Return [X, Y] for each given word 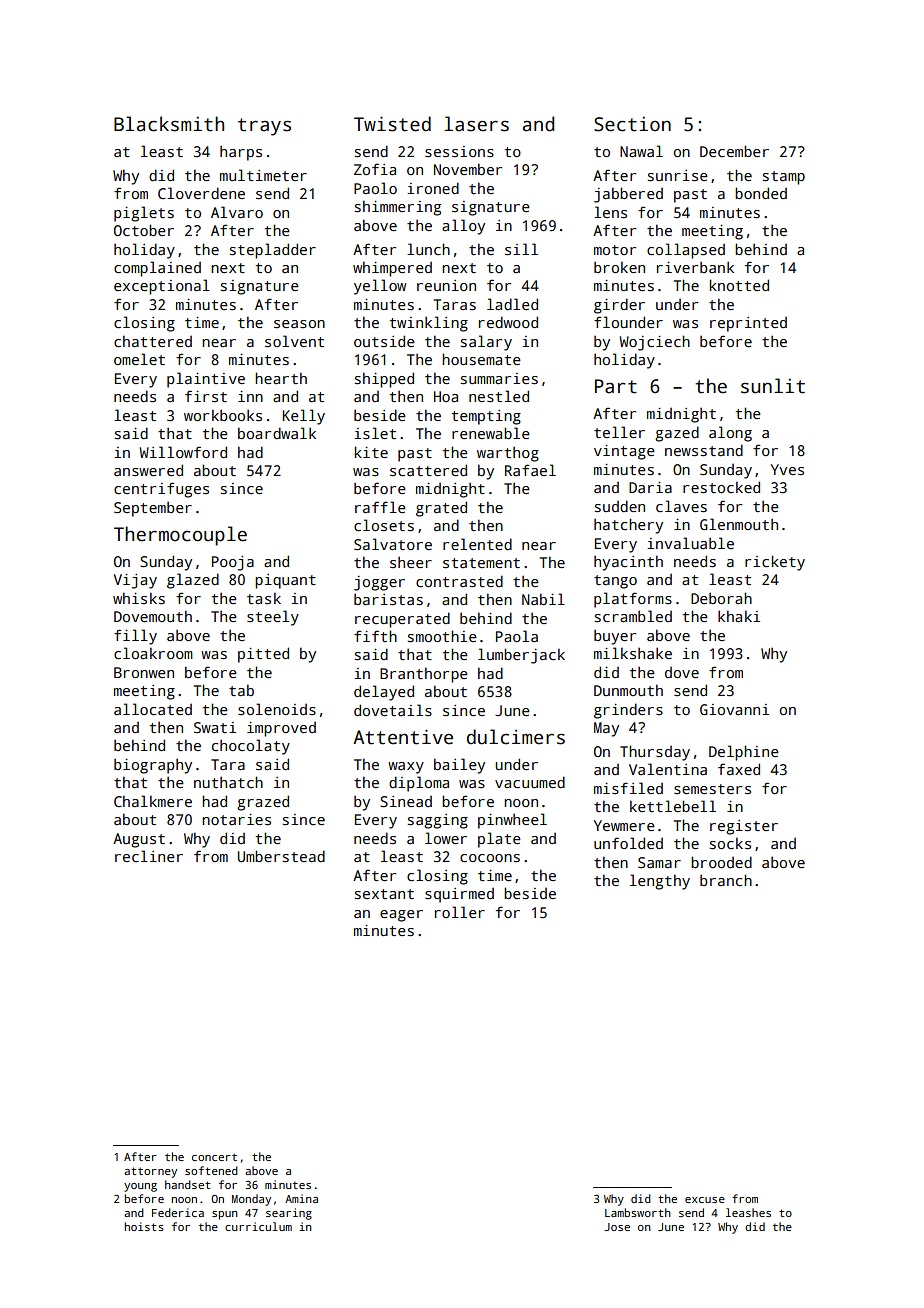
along [730, 434]
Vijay [135, 581]
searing [289, 1214]
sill [521, 249]
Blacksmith [169, 124]
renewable [491, 433]
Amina [301, 1198]
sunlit [773, 386]
